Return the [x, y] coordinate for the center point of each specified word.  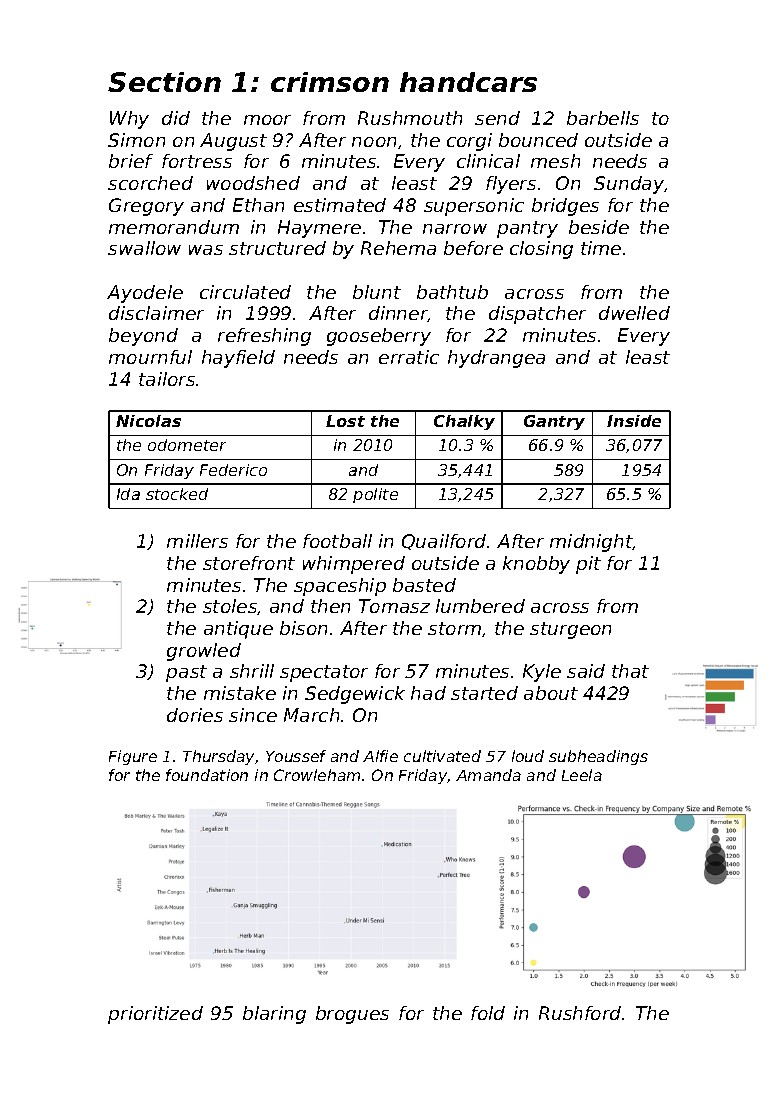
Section [164, 82]
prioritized [155, 1015]
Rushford [580, 1013]
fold [488, 1013]
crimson [330, 82]
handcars [468, 82]
